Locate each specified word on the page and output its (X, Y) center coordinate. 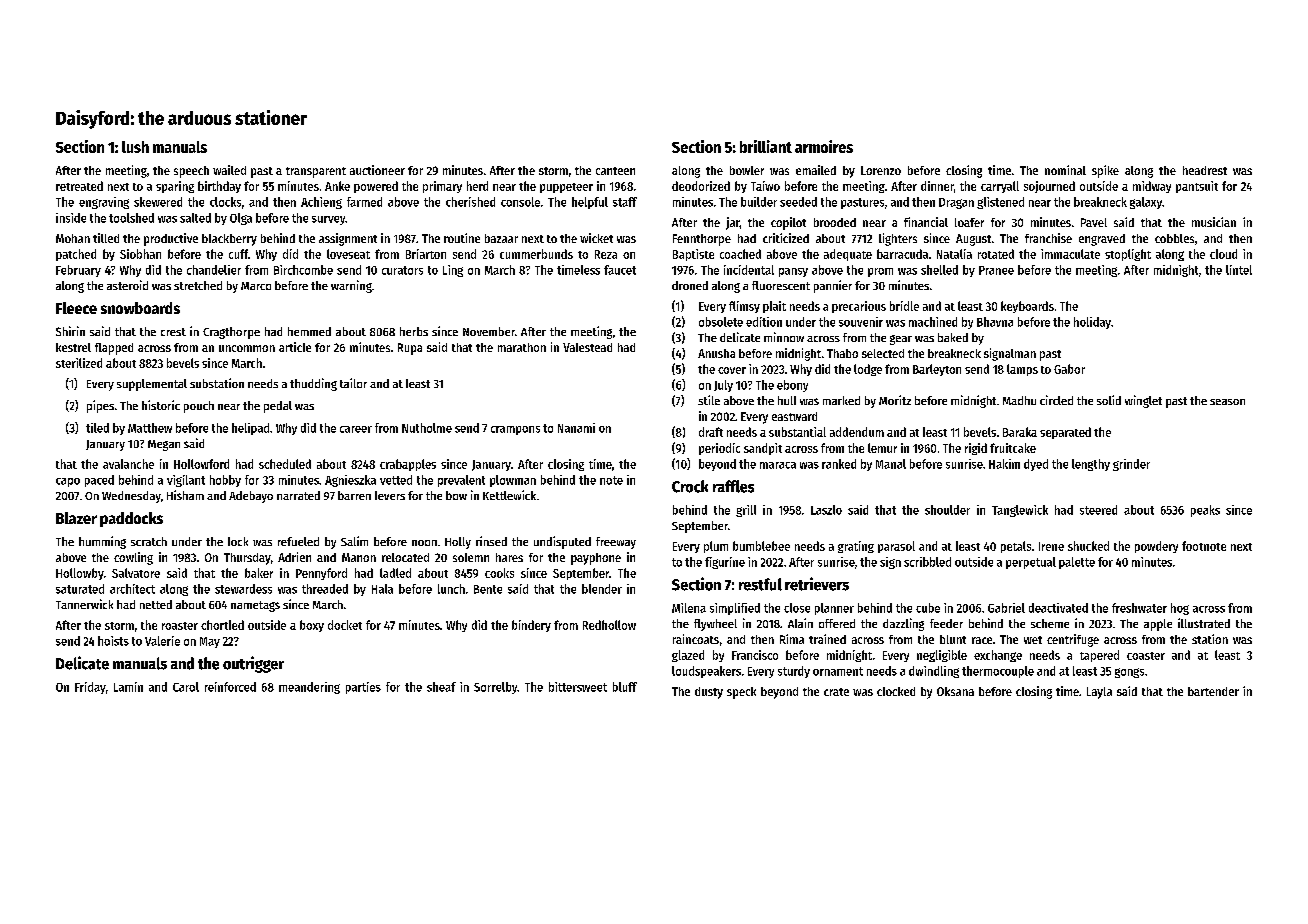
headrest (1205, 170)
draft (711, 432)
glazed (688, 656)
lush (135, 147)
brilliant (766, 146)
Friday (90, 688)
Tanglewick (1020, 511)
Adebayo (251, 497)
